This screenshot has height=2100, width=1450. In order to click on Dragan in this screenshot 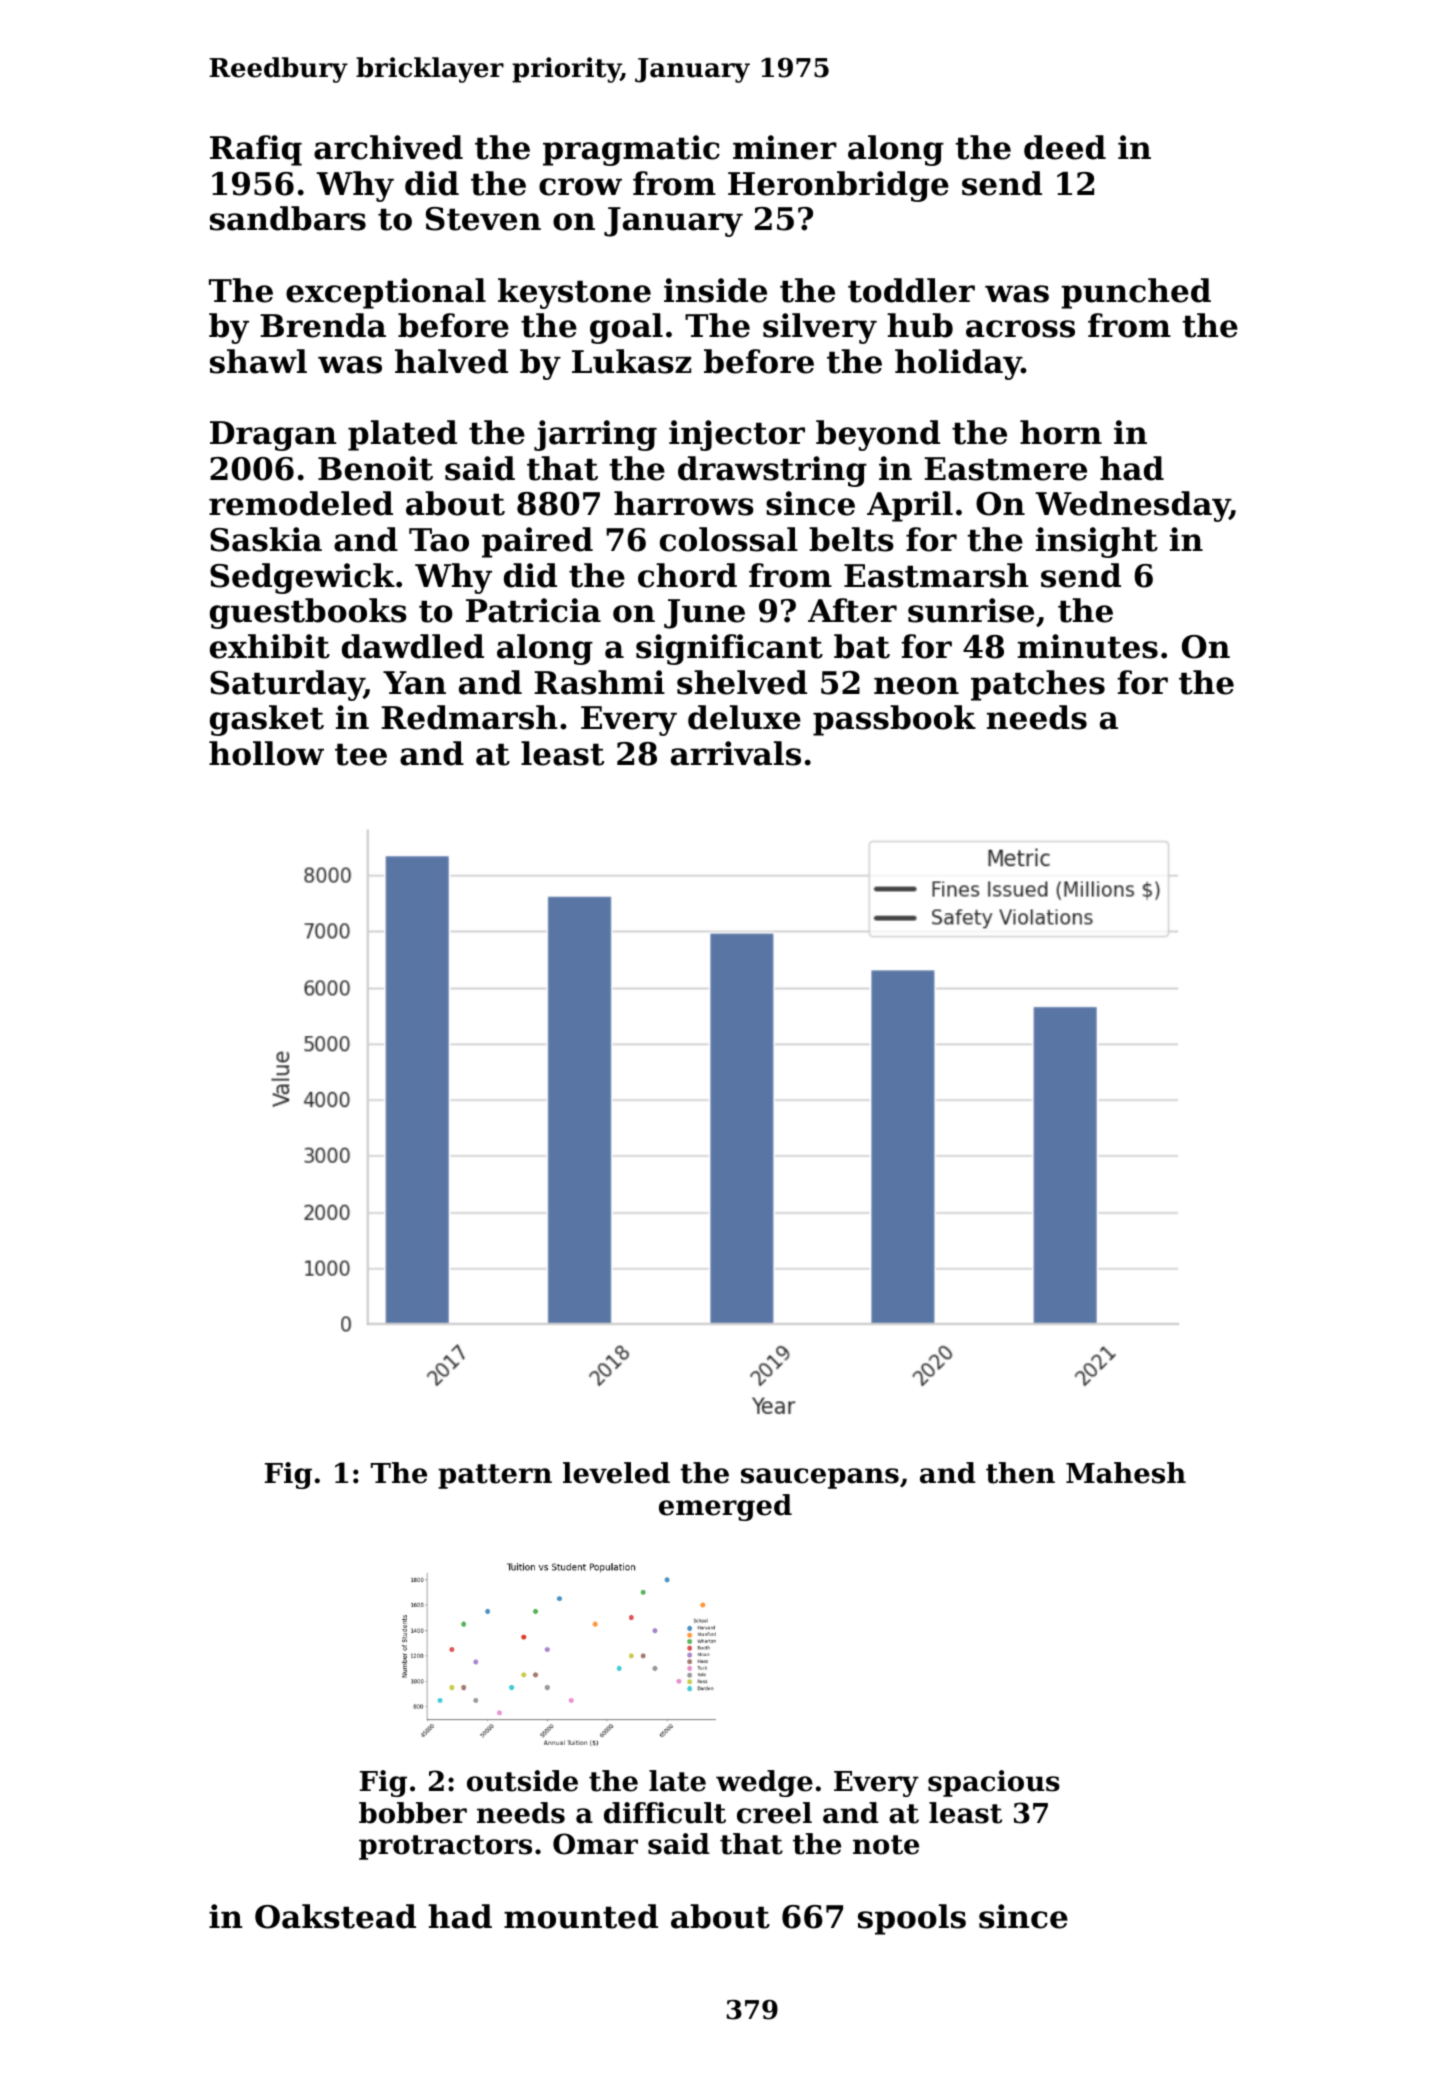, I will do `click(273, 436)`.
